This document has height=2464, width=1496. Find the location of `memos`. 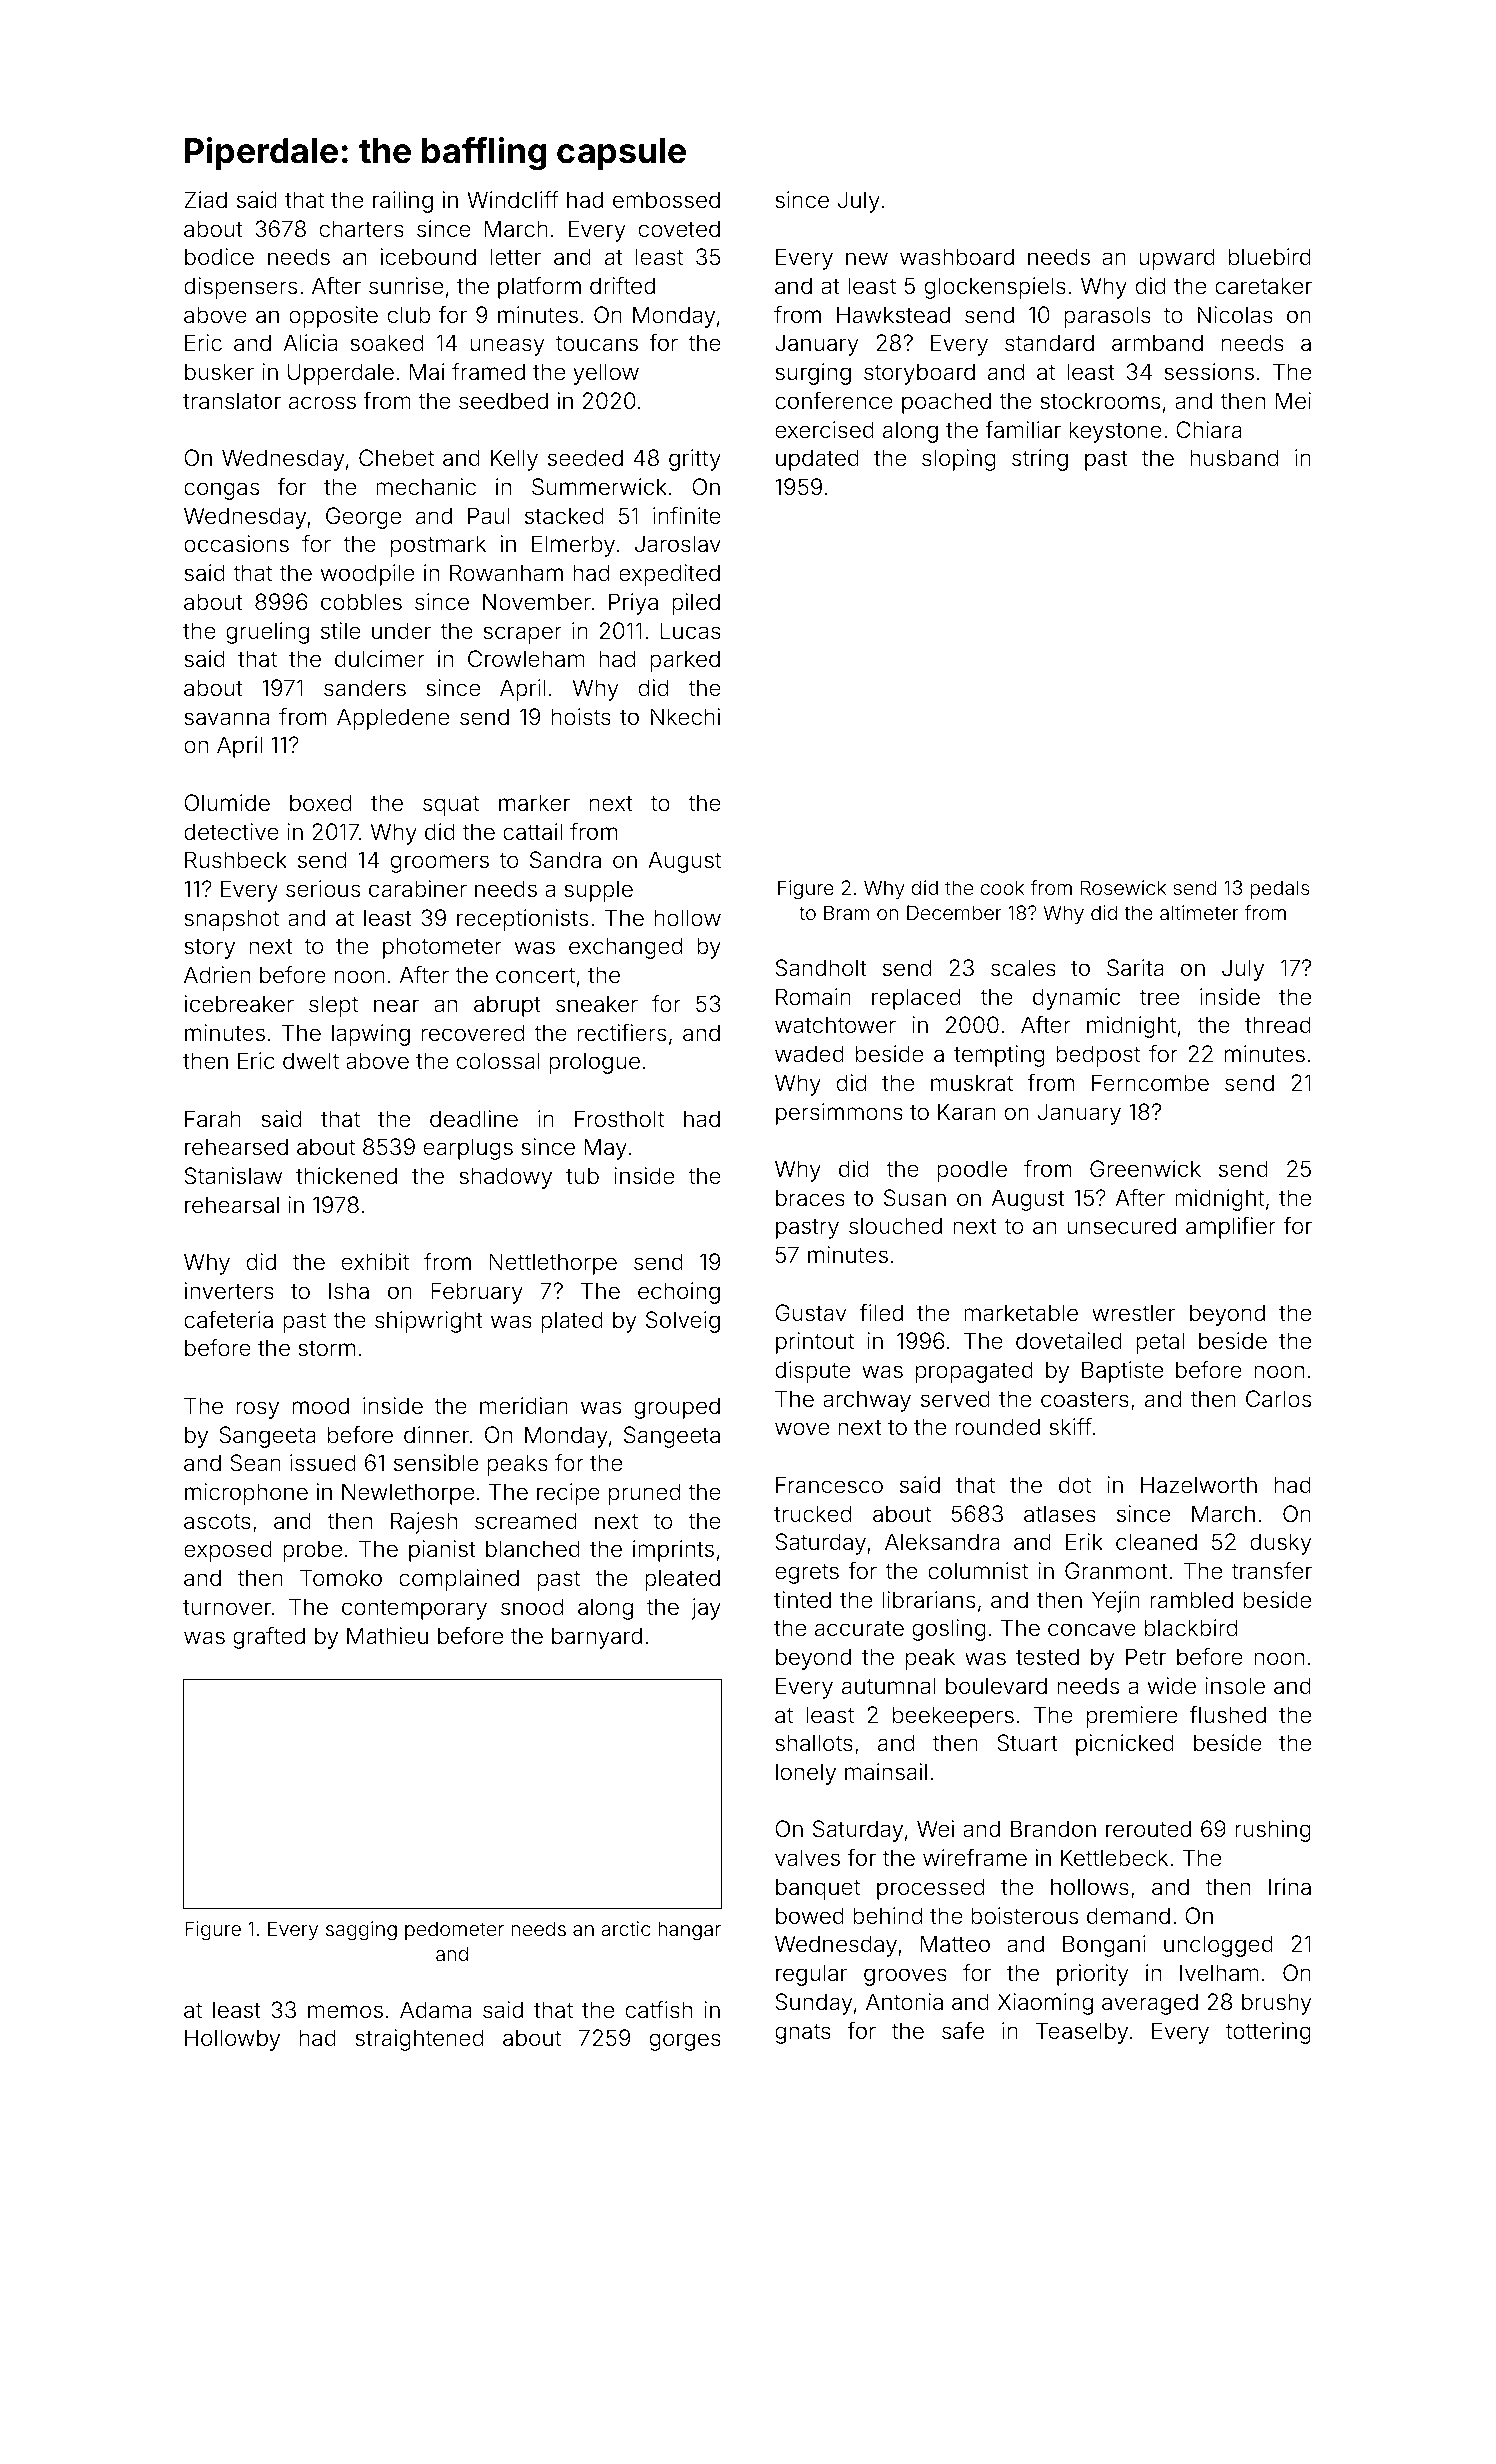

memos is located at coordinates (345, 2012).
